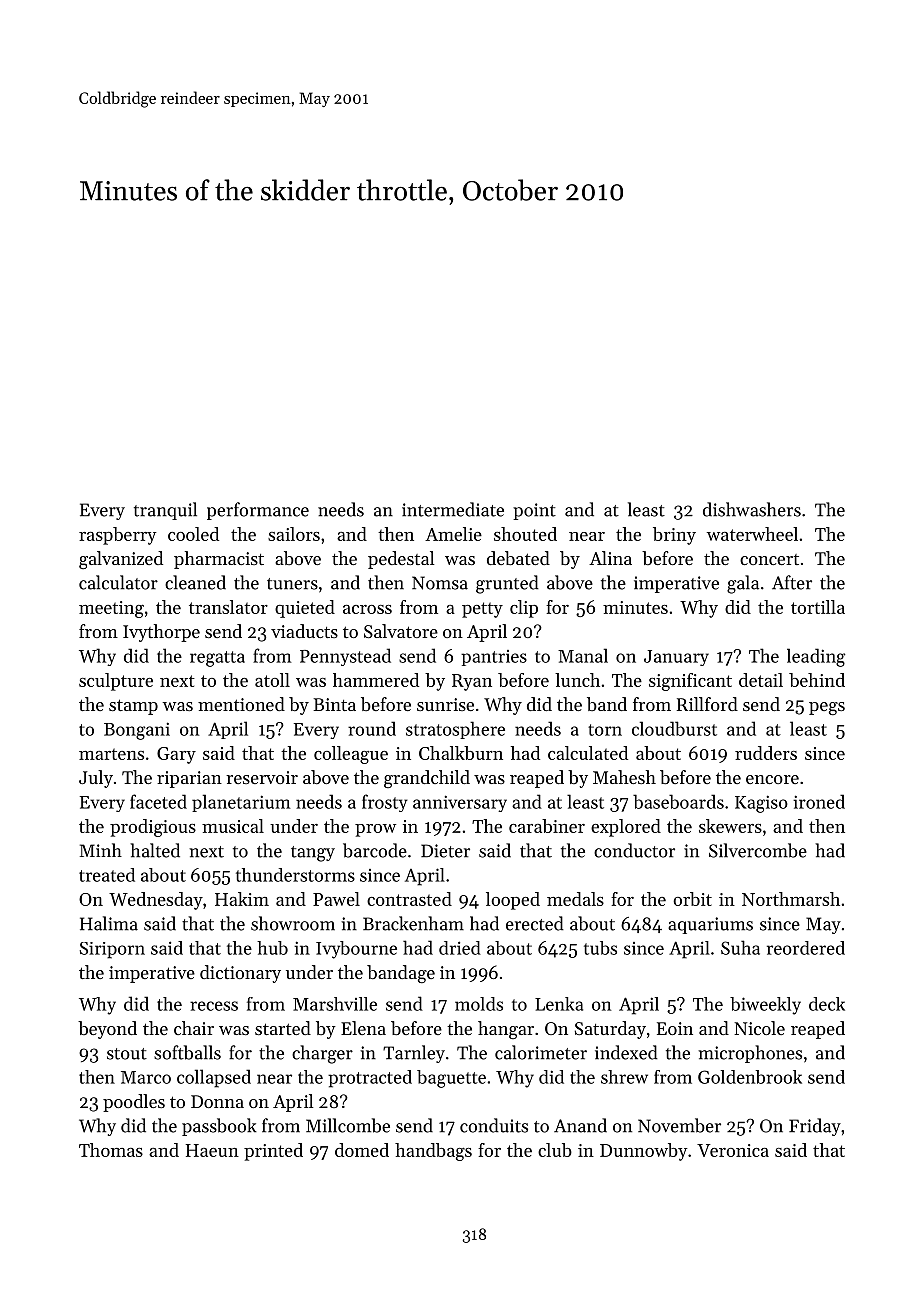 This screenshot has width=924, height=1311. What do you see at coordinates (409, 899) in the screenshot?
I see `contrasted` at bounding box center [409, 899].
